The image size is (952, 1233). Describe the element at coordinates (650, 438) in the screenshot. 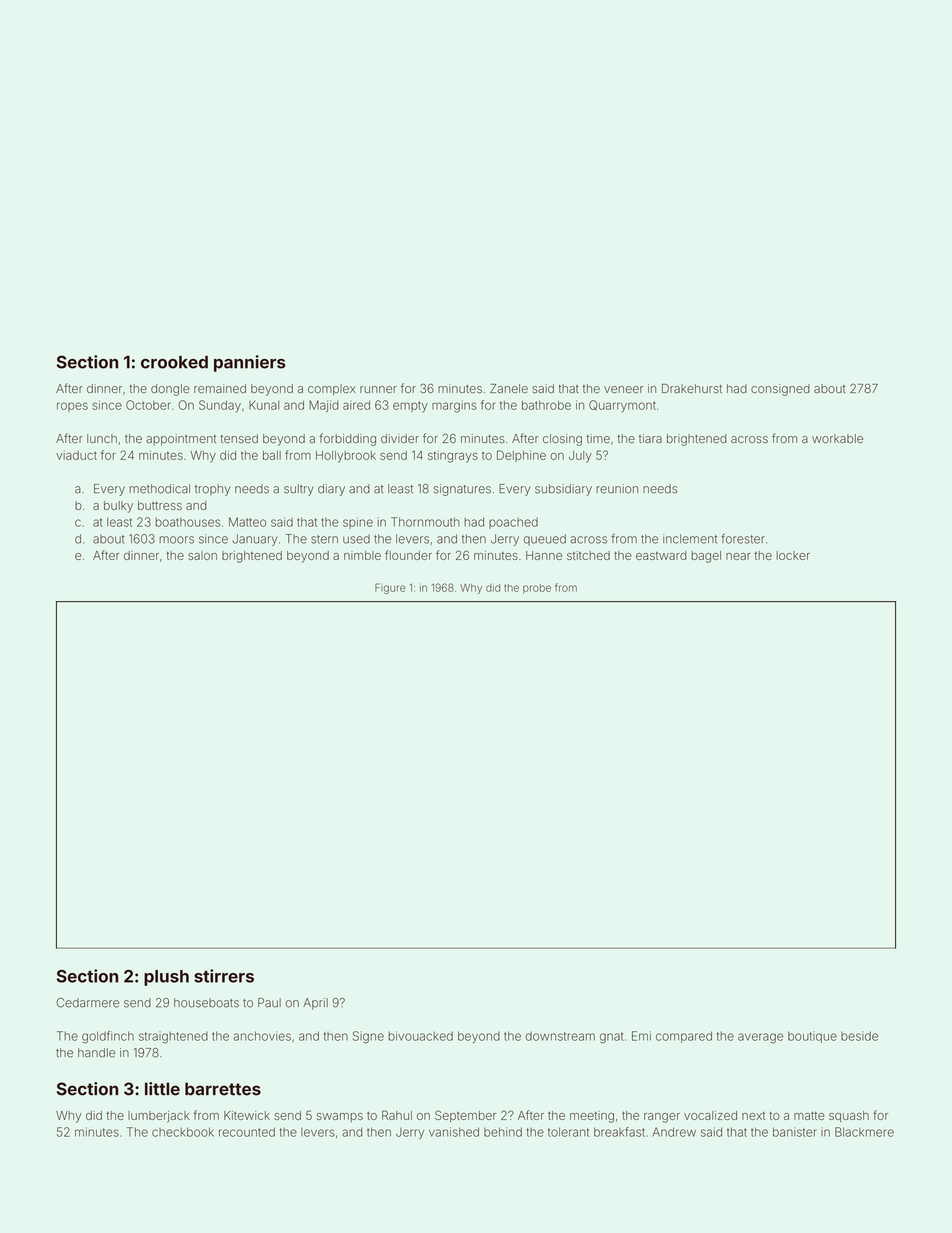

I see `tiara` at that location.
